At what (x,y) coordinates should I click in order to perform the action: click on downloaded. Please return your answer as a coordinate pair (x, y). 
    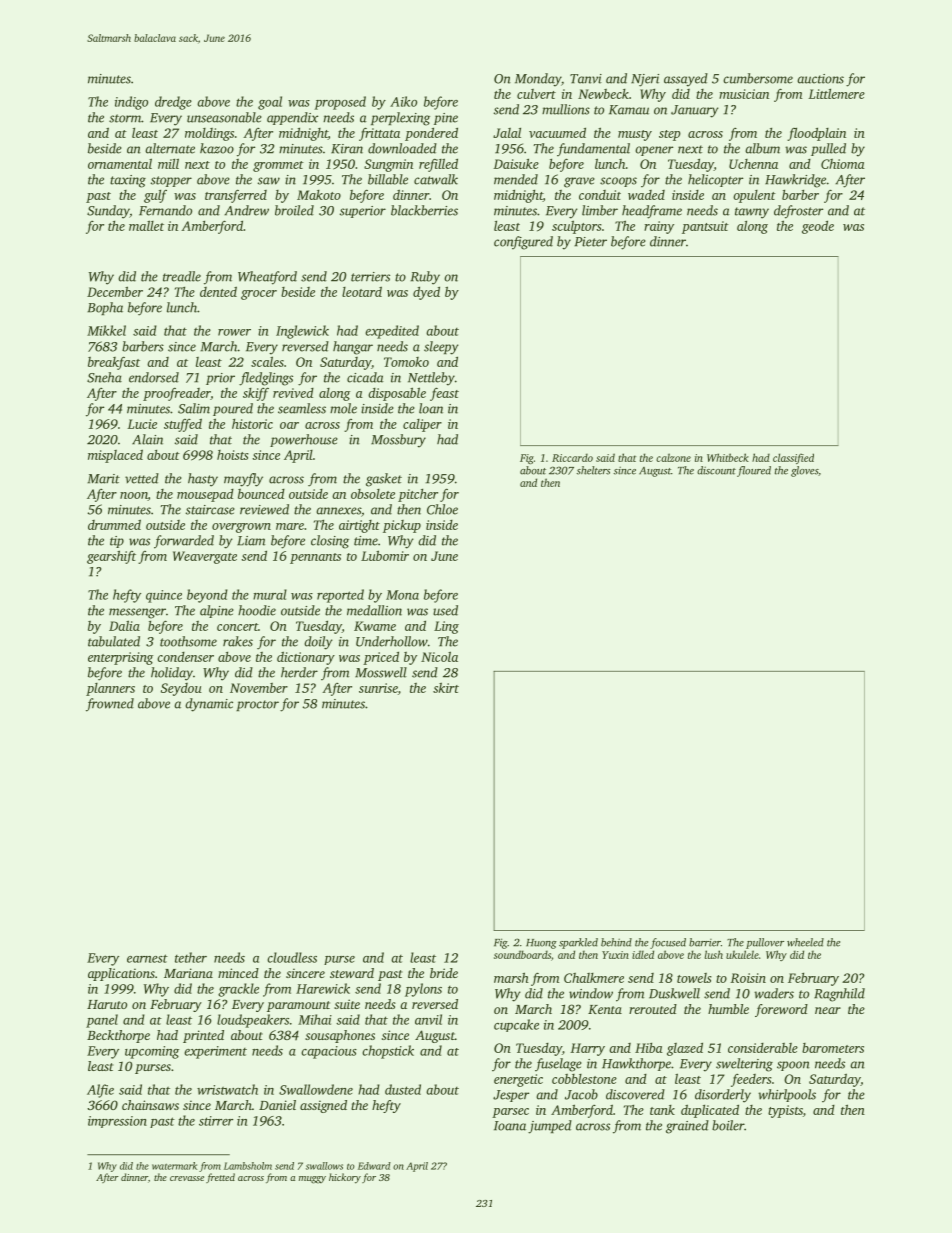
    Looking at the image, I should click on (402, 148).
